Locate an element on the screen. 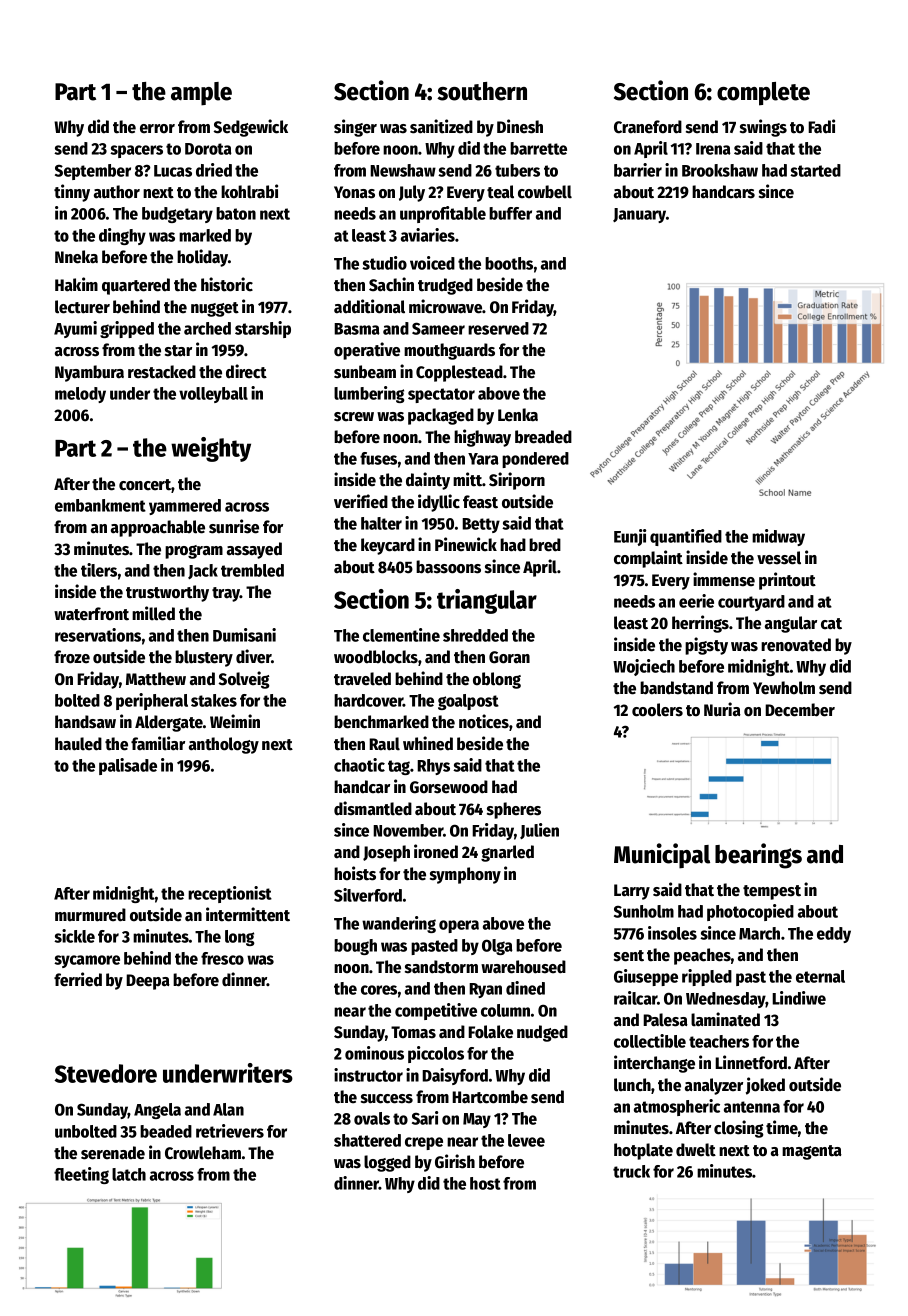 Image resolution: width=908 pixels, height=1316 pixels. laminated is located at coordinates (725, 1019).
